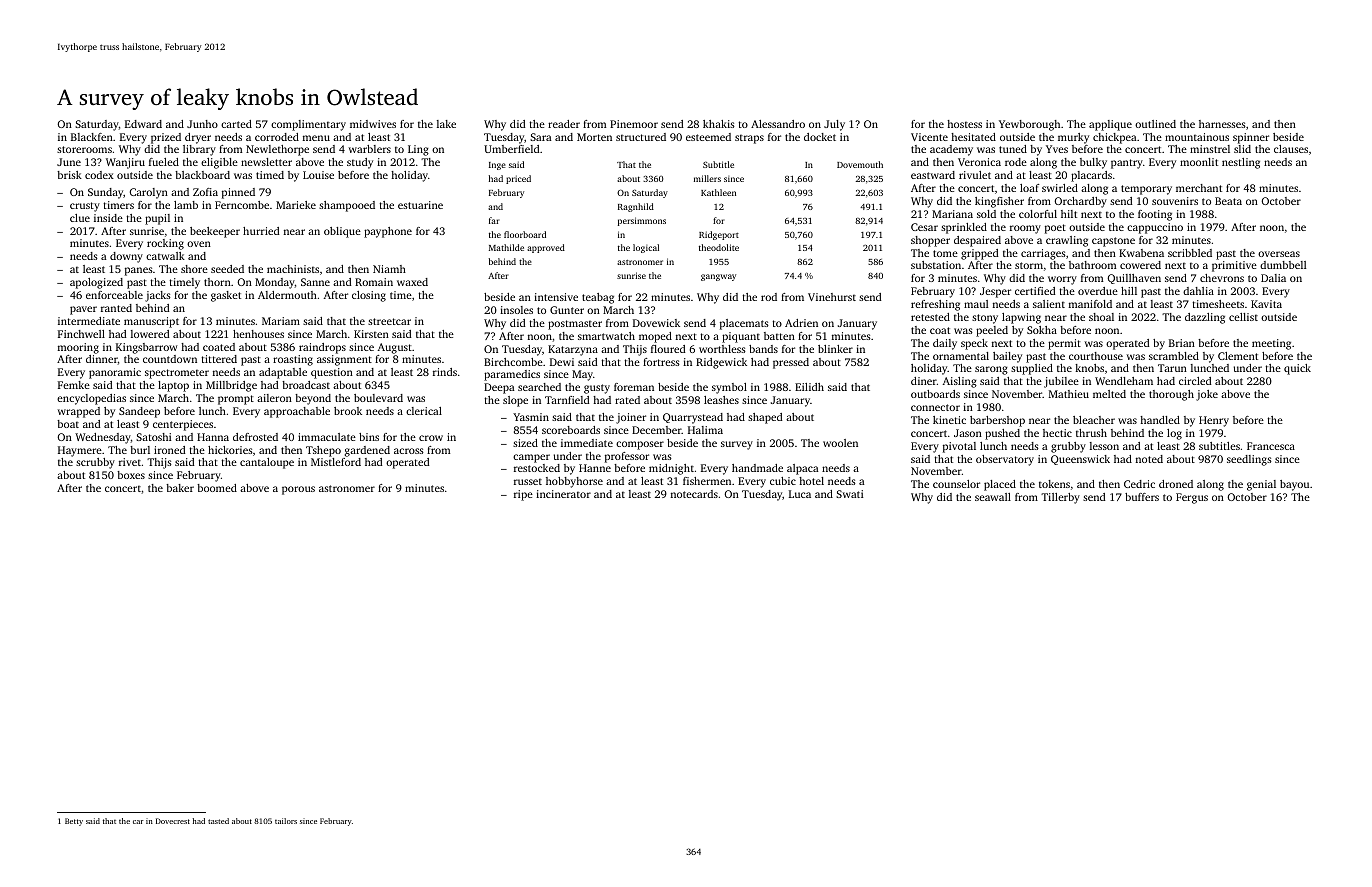  What do you see at coordinates (977, 241) in the screenshot?
I see `despaired` at bounding box center [977, 241].
